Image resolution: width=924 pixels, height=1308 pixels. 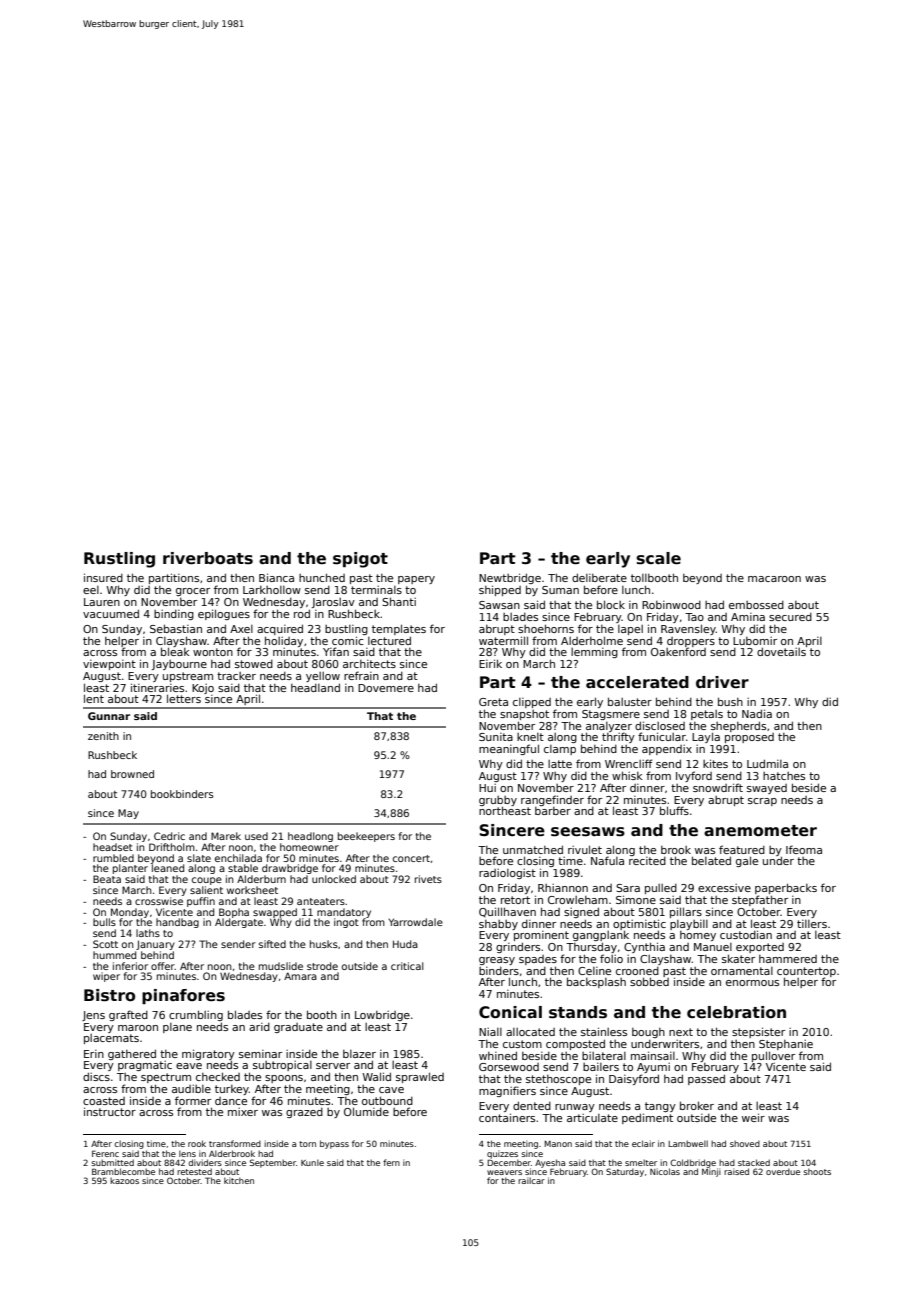 What do you see at coordinates (226, 836) in the page?
I see `Marek` at bounding box center [226, 836].
